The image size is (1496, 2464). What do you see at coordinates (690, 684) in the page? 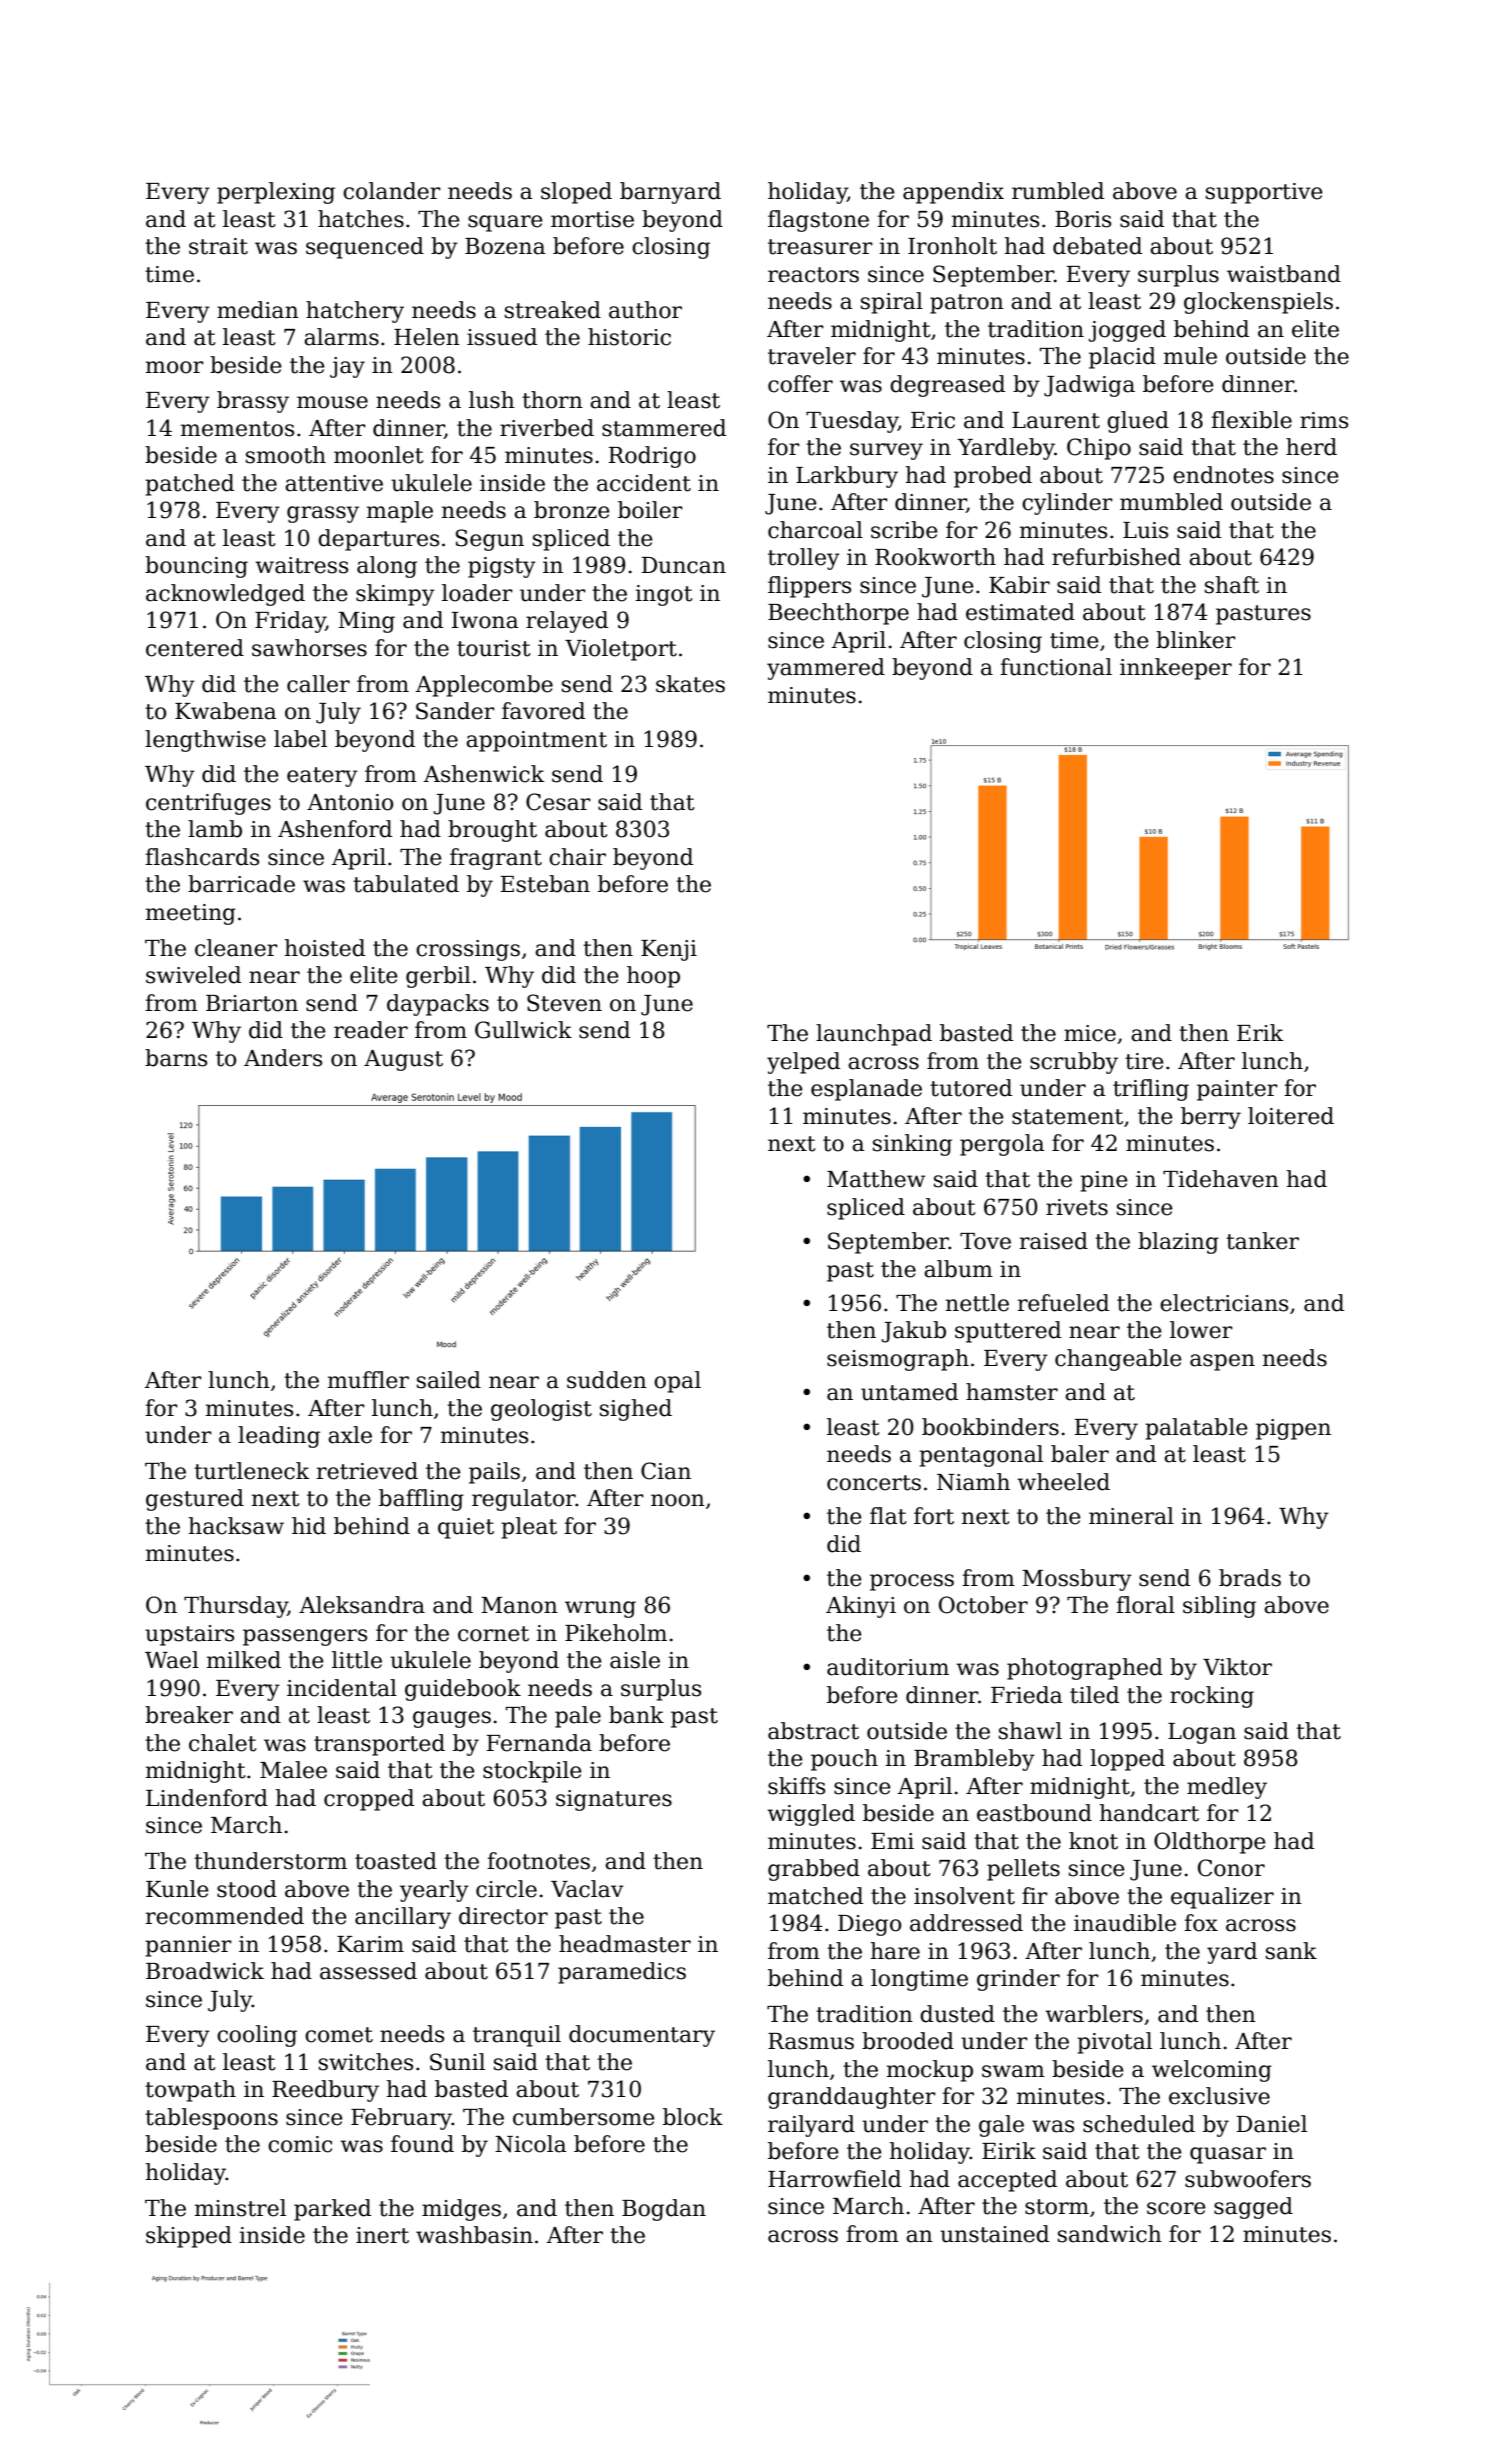
I see `skates` at bounding box center [690, 684].
